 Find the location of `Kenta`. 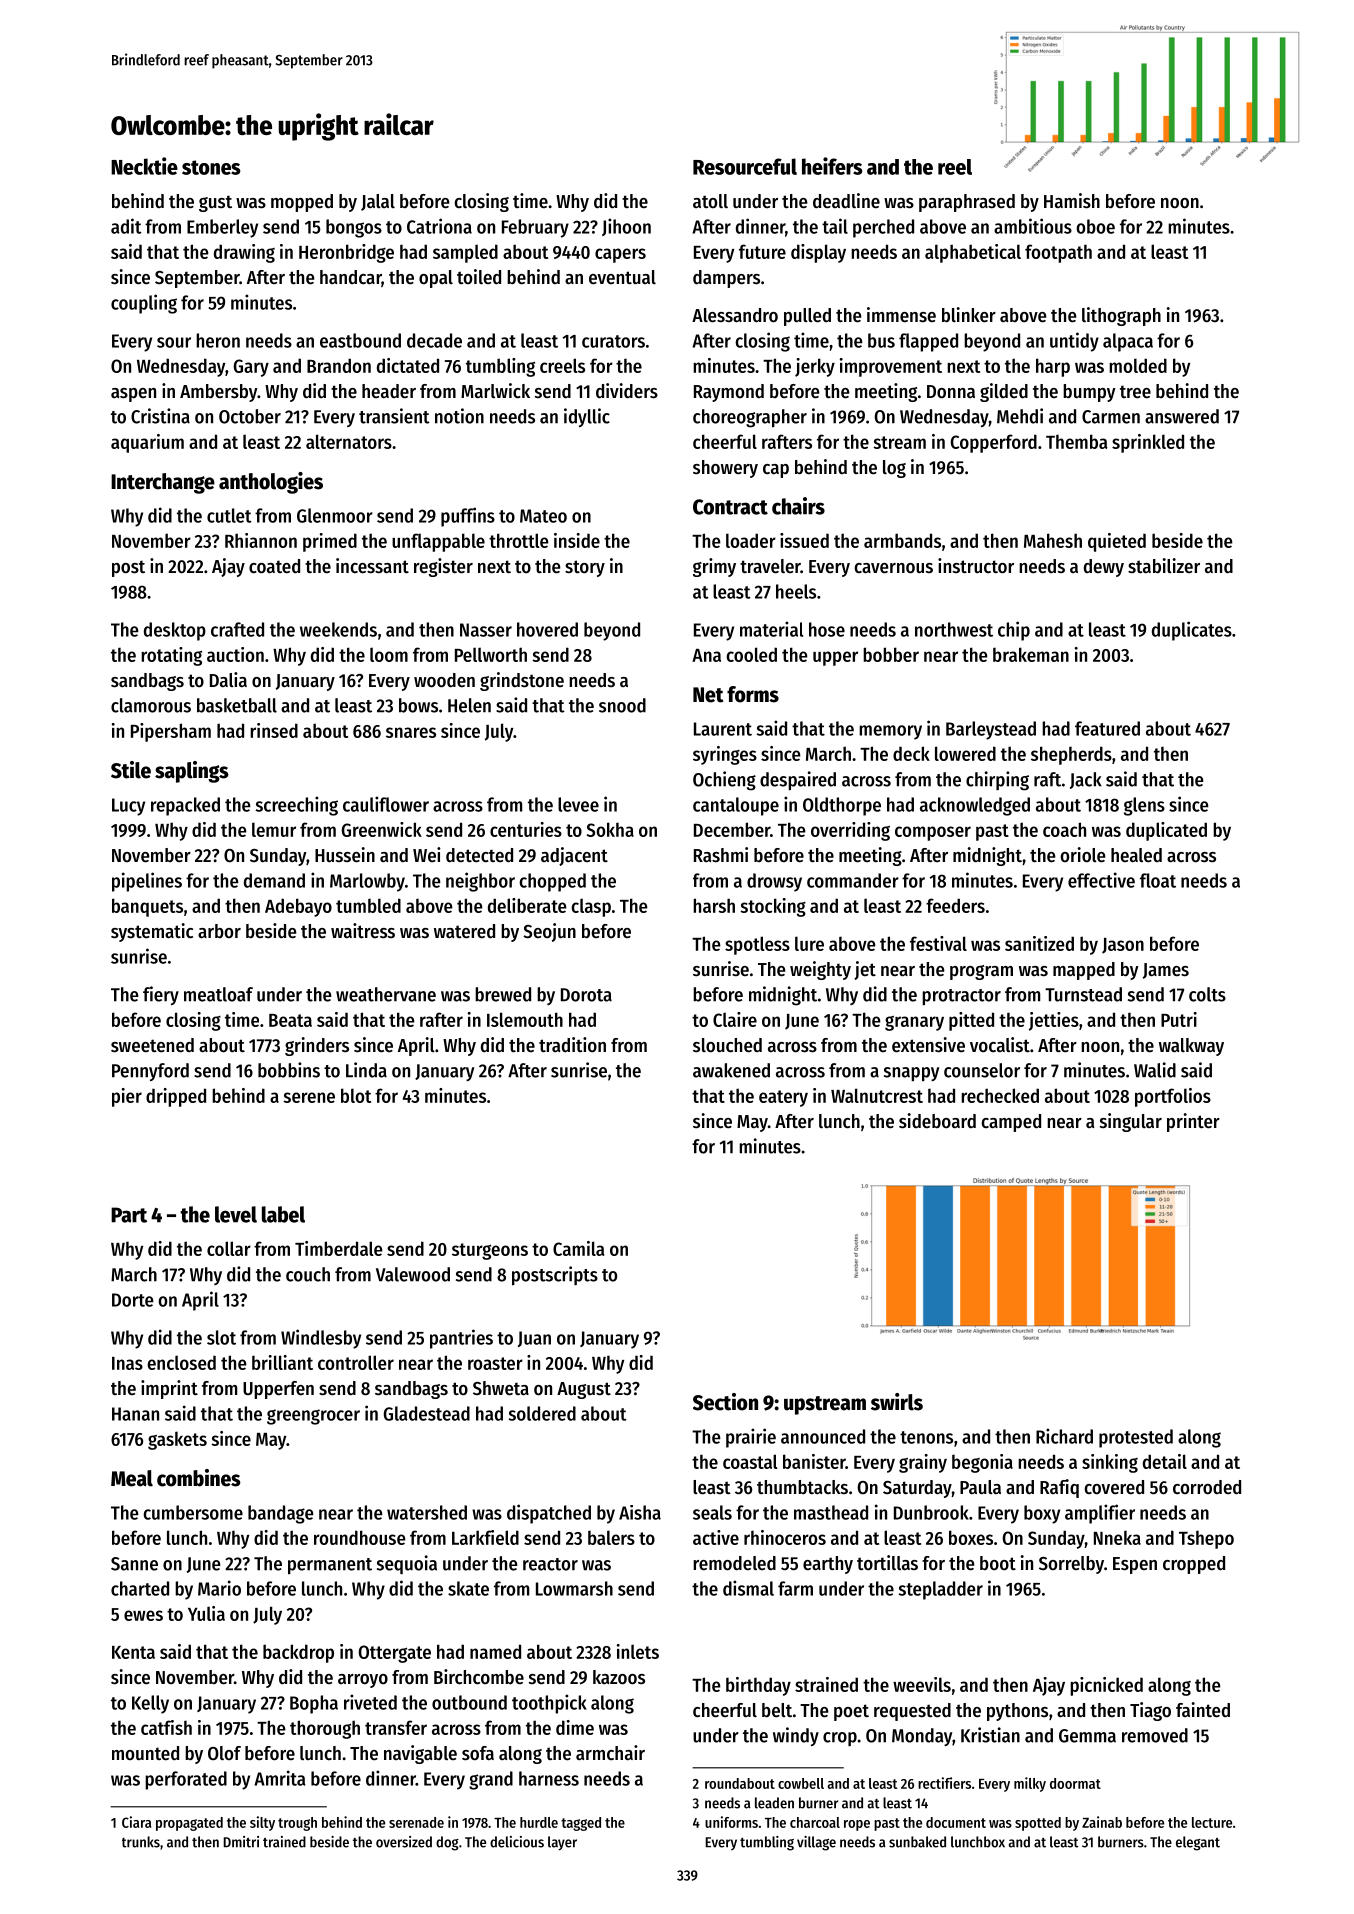

Kenta is located at coordinates (133, 1652).
